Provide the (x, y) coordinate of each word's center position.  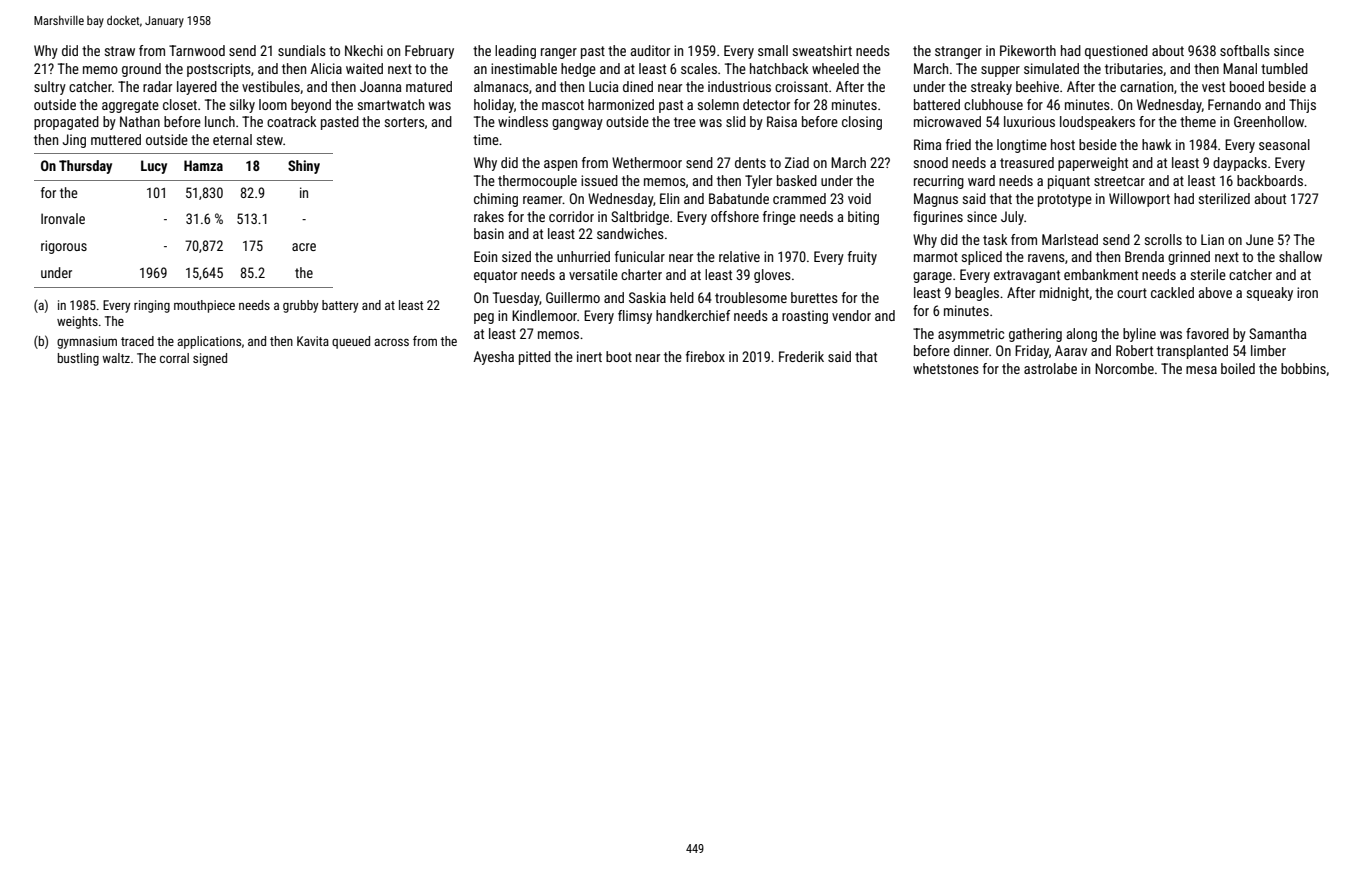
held (682, 297)
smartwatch (391, 104)
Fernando (1234, 104)
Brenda (1144, 256)
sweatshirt (822, 50)
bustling (78, 359)
